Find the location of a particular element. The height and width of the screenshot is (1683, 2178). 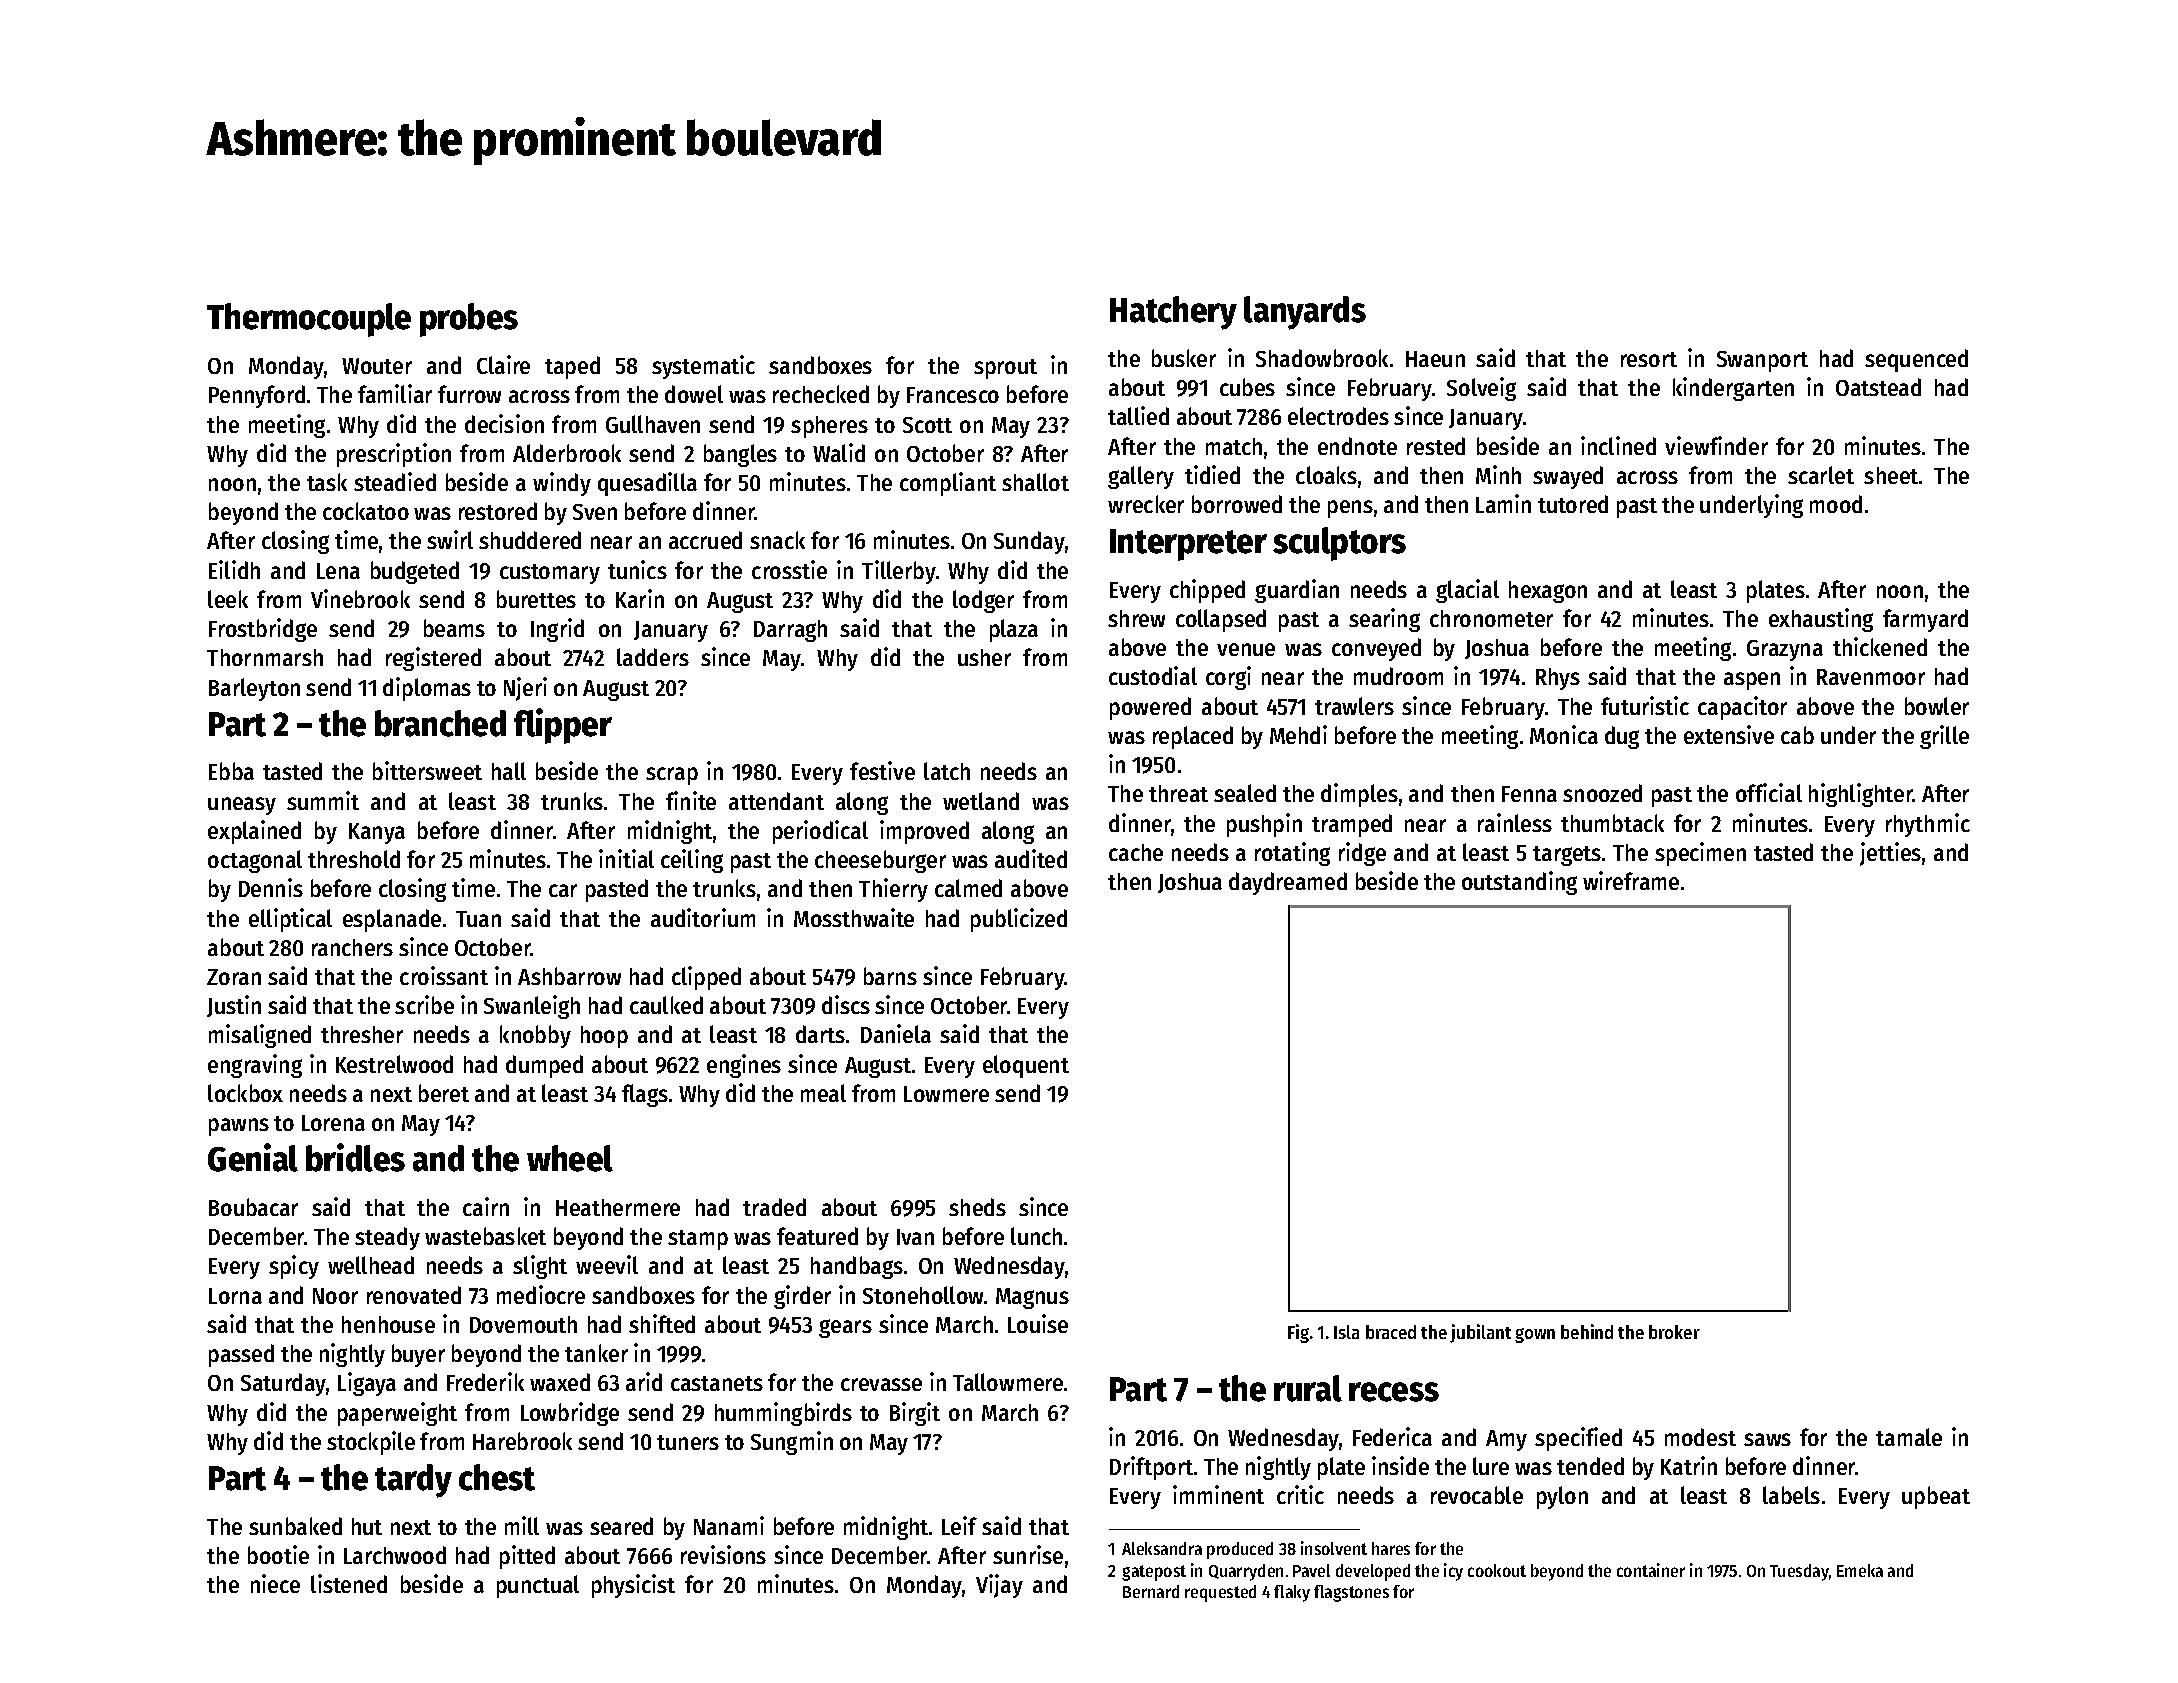

pitted is located at coordinates (527, 1557).
